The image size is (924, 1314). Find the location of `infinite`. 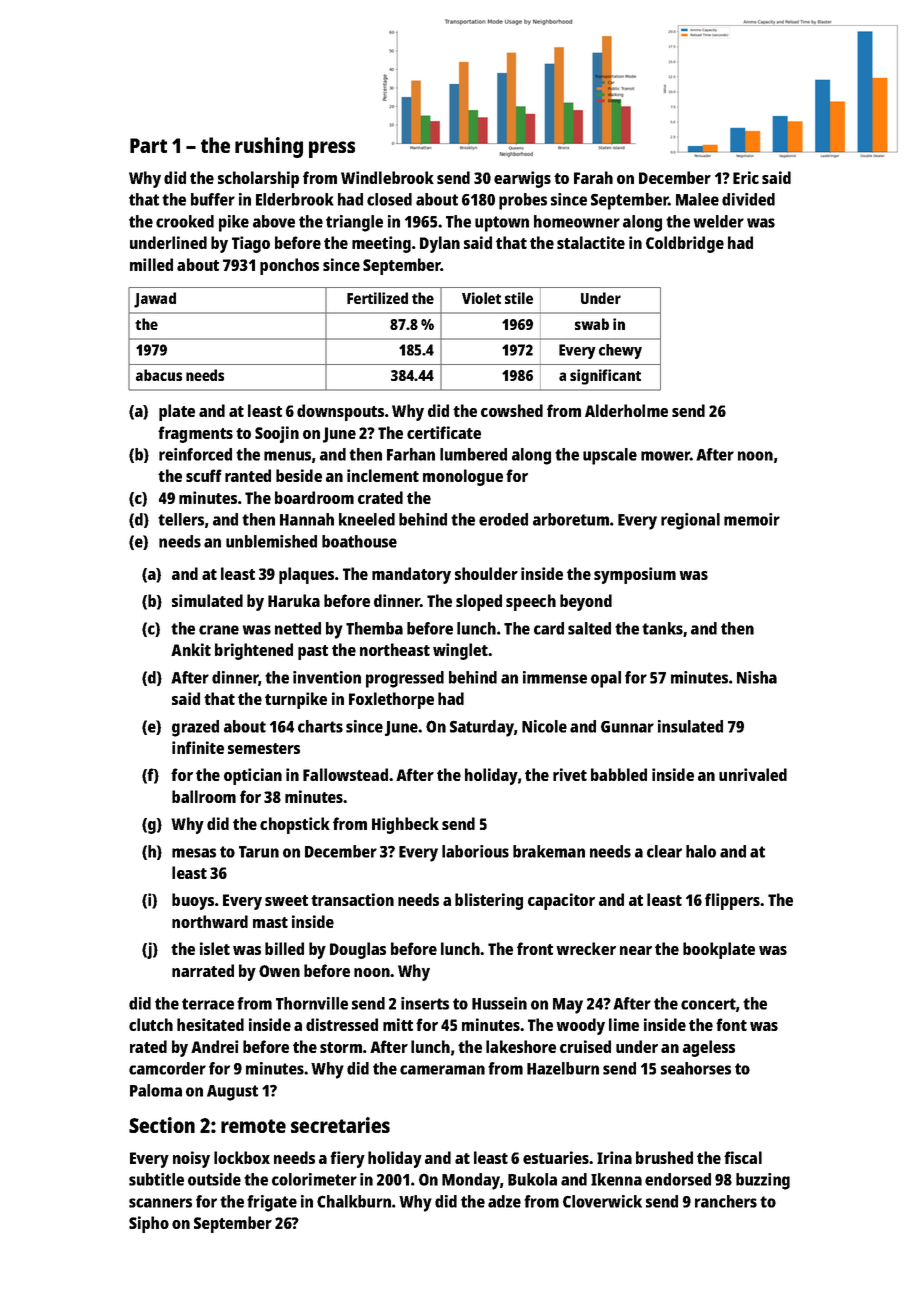

infinite is located at coordinates (198, 747).
